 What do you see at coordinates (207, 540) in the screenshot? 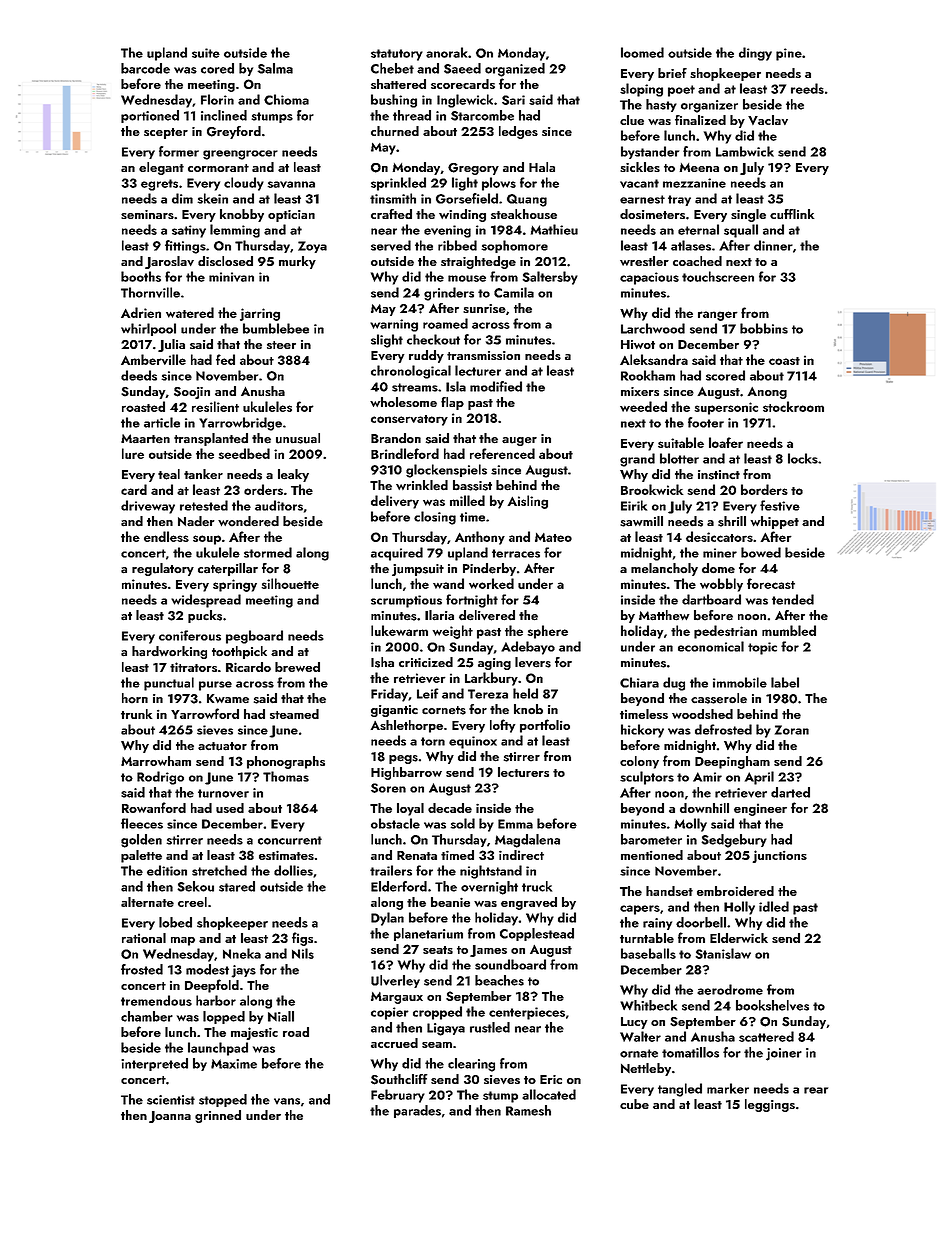
I see `soup` at bounding box center [207, 540].
